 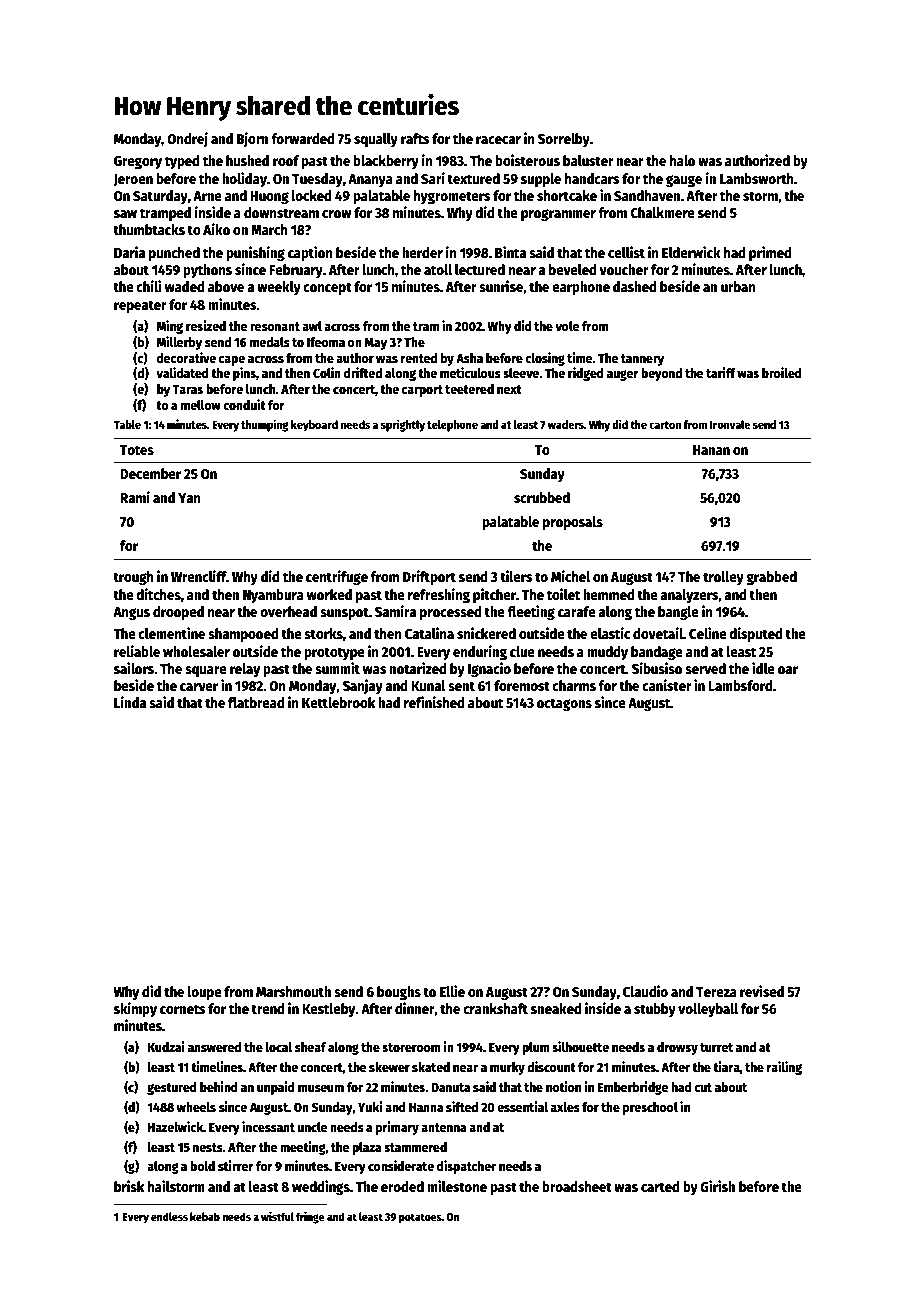 What do you see at coordinates (738, 286) in the image?
I see `urban` at bounding box center [738, 286].
